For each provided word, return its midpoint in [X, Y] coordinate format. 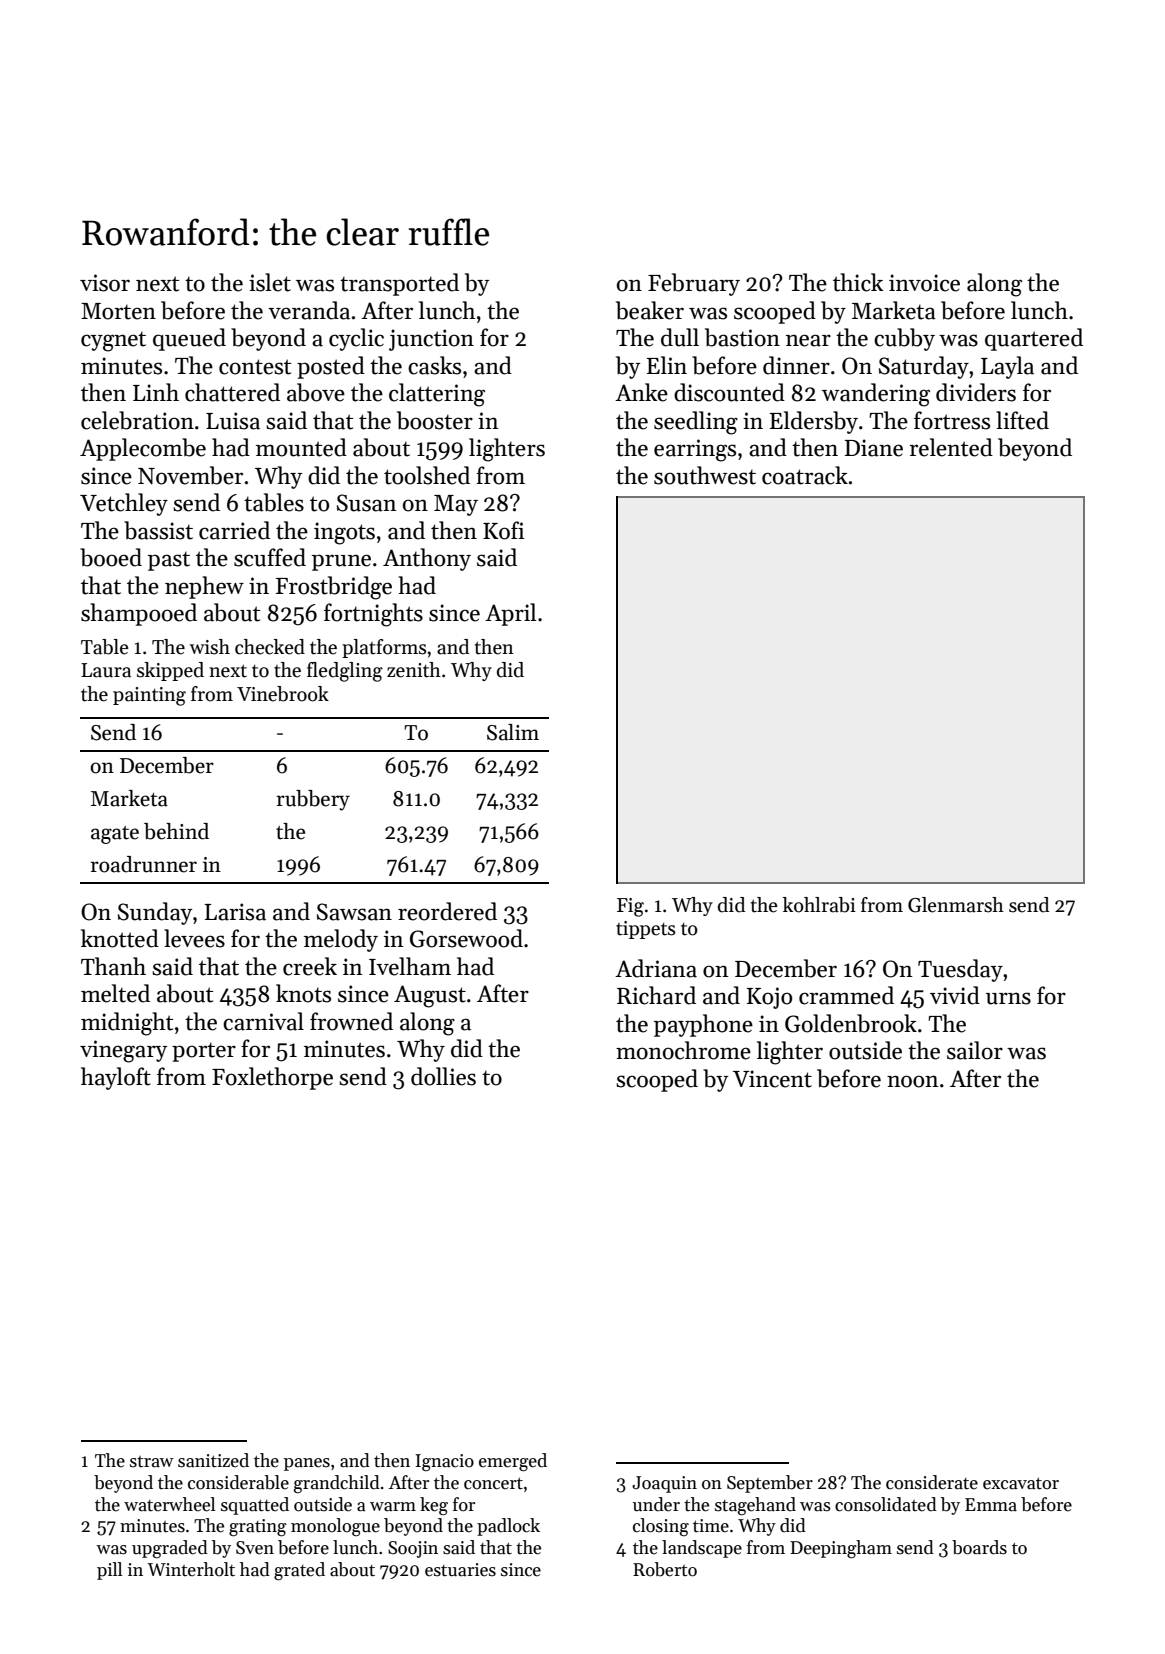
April [510, 614]
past [169, 561]
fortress [952, 420]
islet [270, 282]
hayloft [116, 1078]
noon [913, 1081]
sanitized [213, 1460]
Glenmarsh [956, 905]
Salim [513, 732]
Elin [667, 365]
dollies [443, 1076]
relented [951, 447]
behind [176, 831]
